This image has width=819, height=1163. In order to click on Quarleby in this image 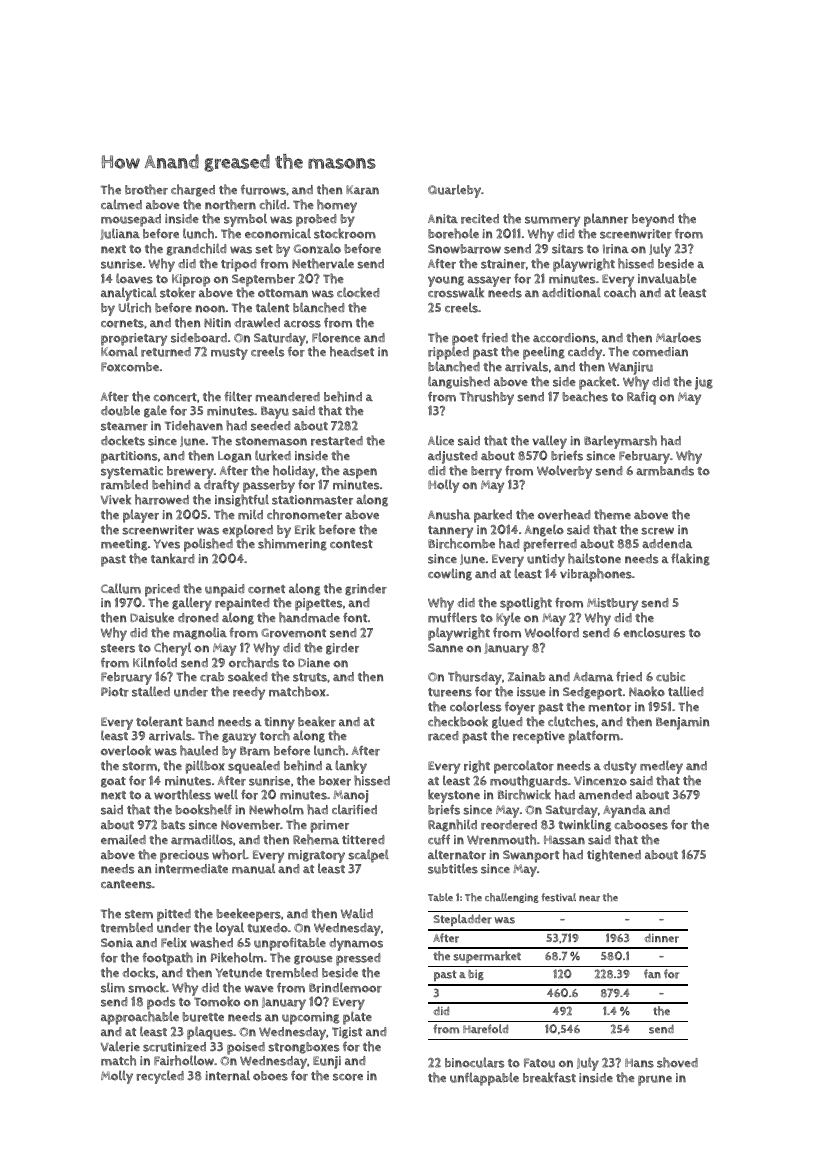, I will do `click(454, 191)`.
